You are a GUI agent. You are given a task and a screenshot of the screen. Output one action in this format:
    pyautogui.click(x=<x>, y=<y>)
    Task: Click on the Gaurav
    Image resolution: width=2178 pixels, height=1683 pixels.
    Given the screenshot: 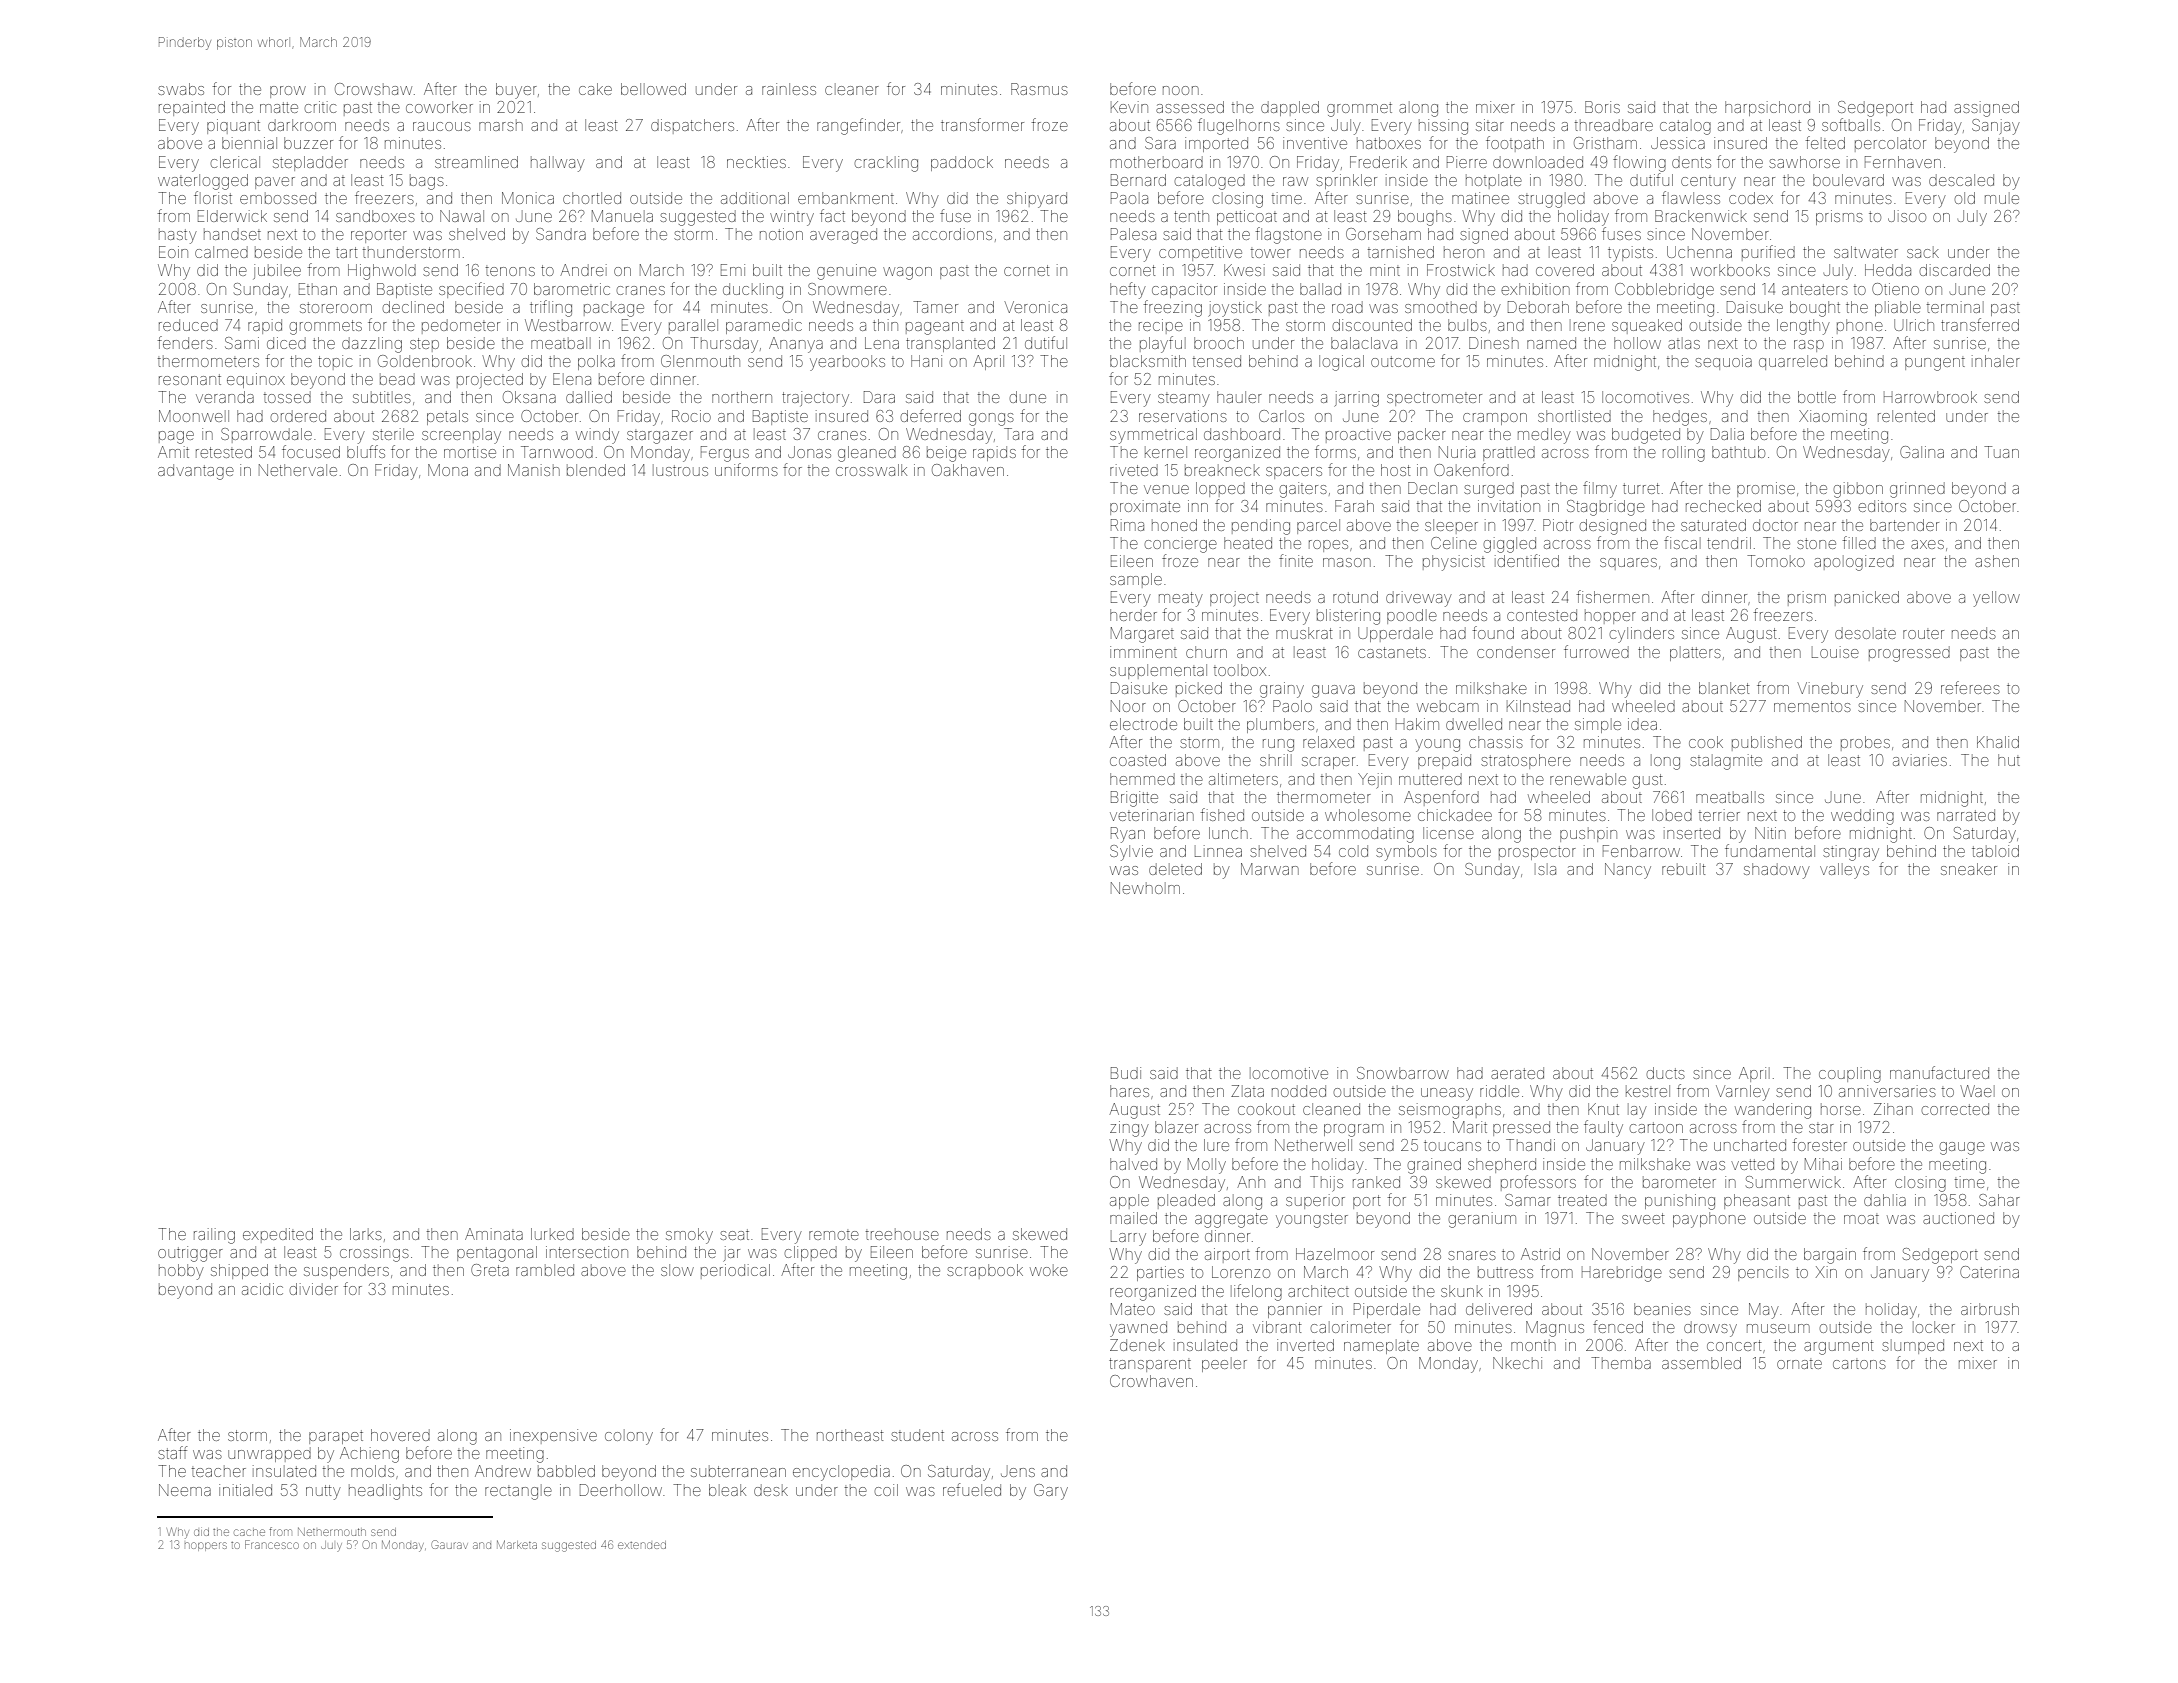 What is the action you would take?
    pyautogui.click(x=449, y=1544)
